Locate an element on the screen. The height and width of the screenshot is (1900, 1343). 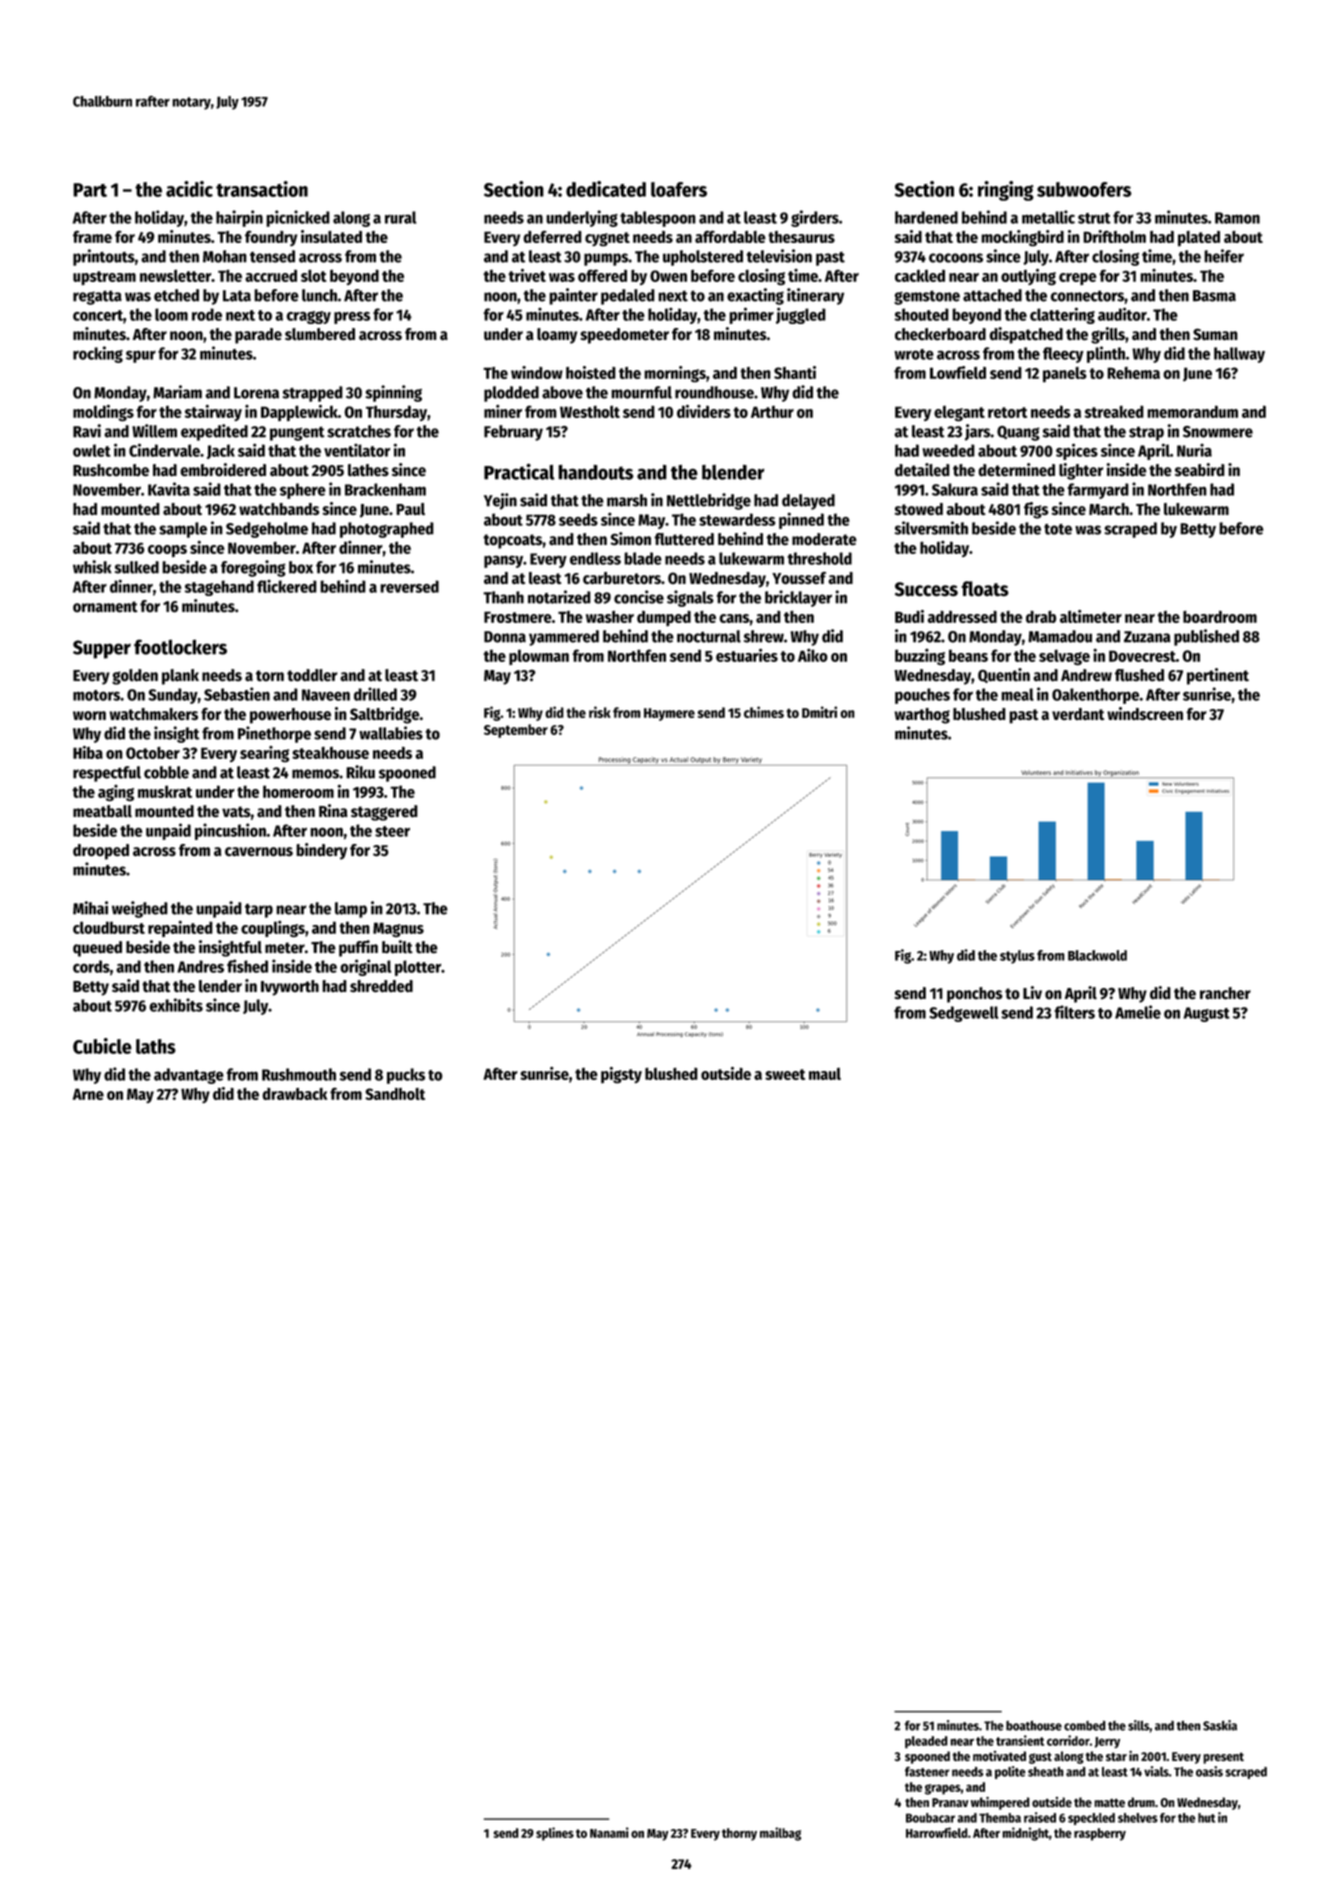
elegant is located at coordinates (959, 413).
